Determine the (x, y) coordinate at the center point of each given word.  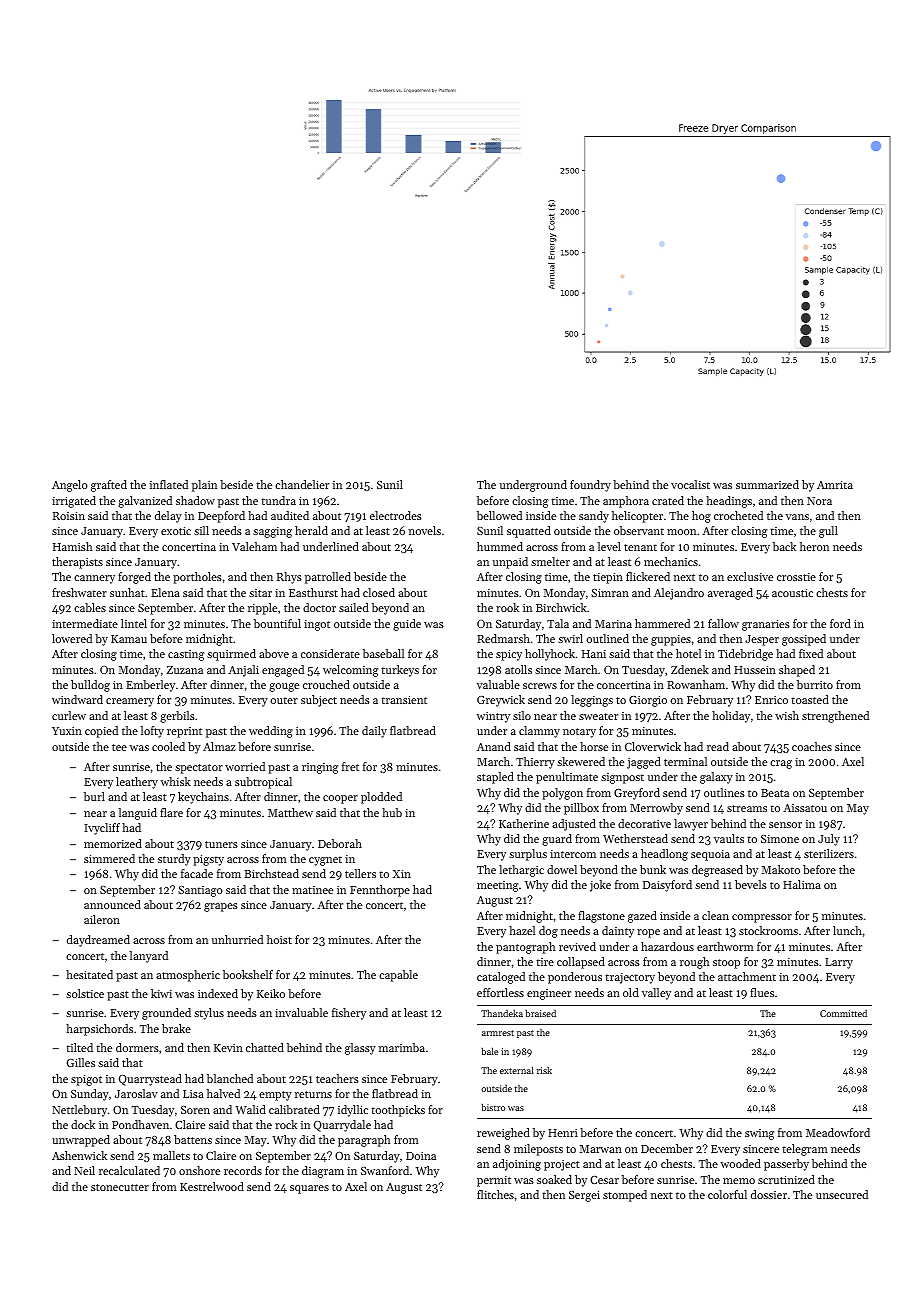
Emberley (150, 686)
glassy (360, 1049)
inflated (169, 484)
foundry (590, 486)
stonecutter (120, 1187)
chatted (265, 1047)
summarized (767, 484)
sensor (785, 825)
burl (94, 796)
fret (350, 766)
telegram (805, 1150)
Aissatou (805, 808)
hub (392, 812)
